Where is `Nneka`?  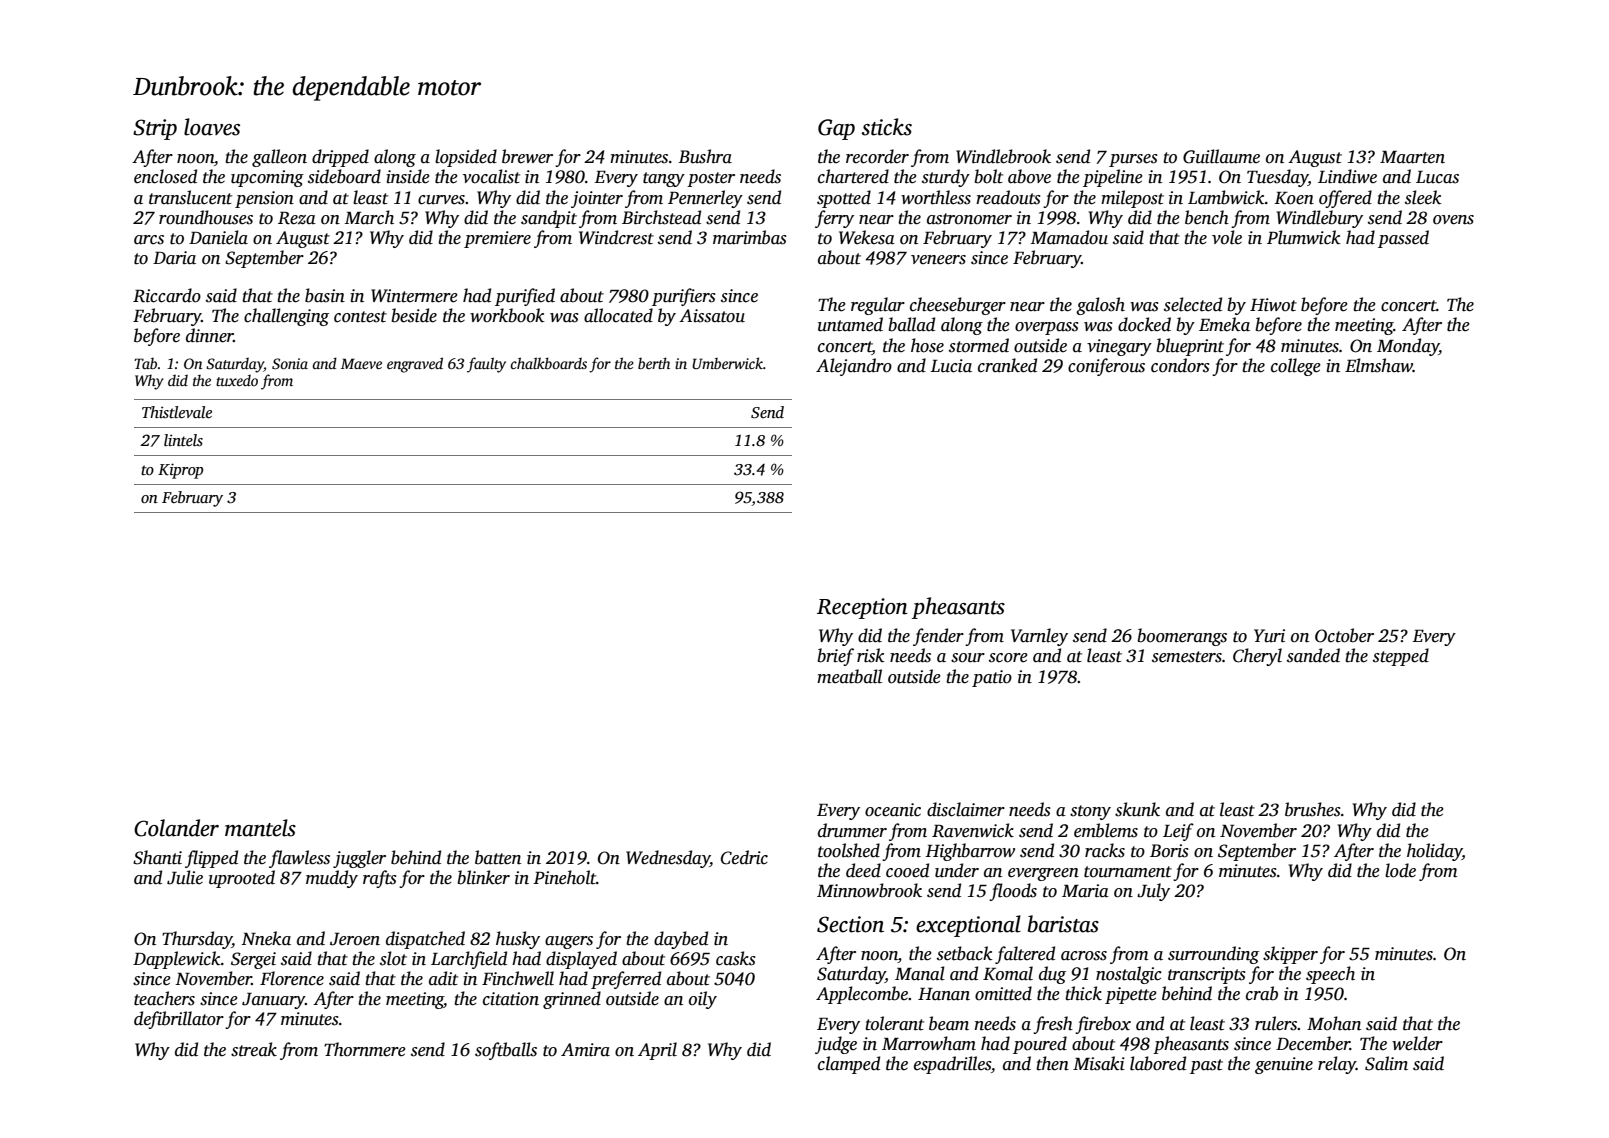
Nneka is located at coordinates (266, 938).
